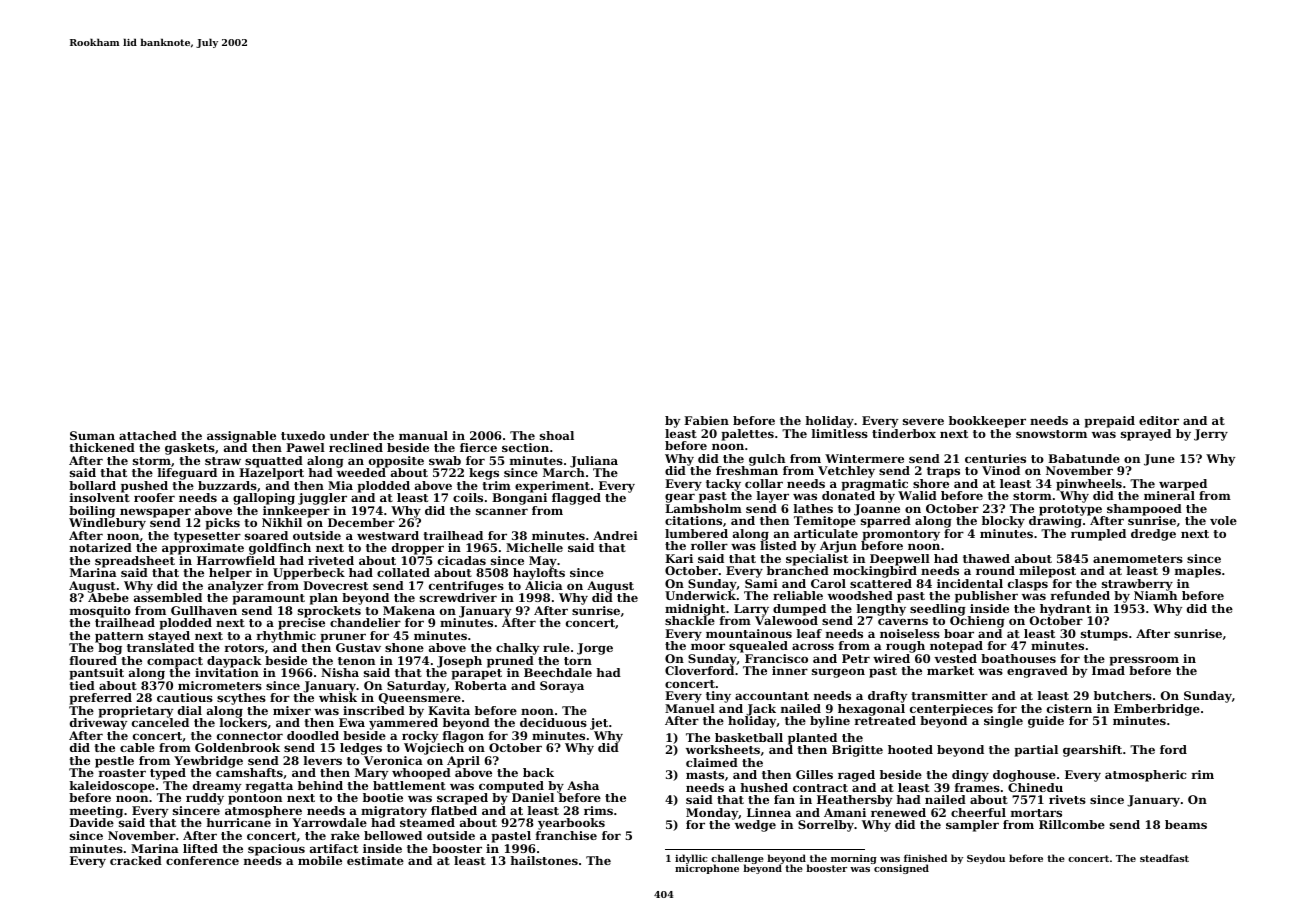 The height and width of the screenshot is (924, 1308). Describe the element at coordinates (466, 587) in the screenshot. I see `centrifuges` at that location.
